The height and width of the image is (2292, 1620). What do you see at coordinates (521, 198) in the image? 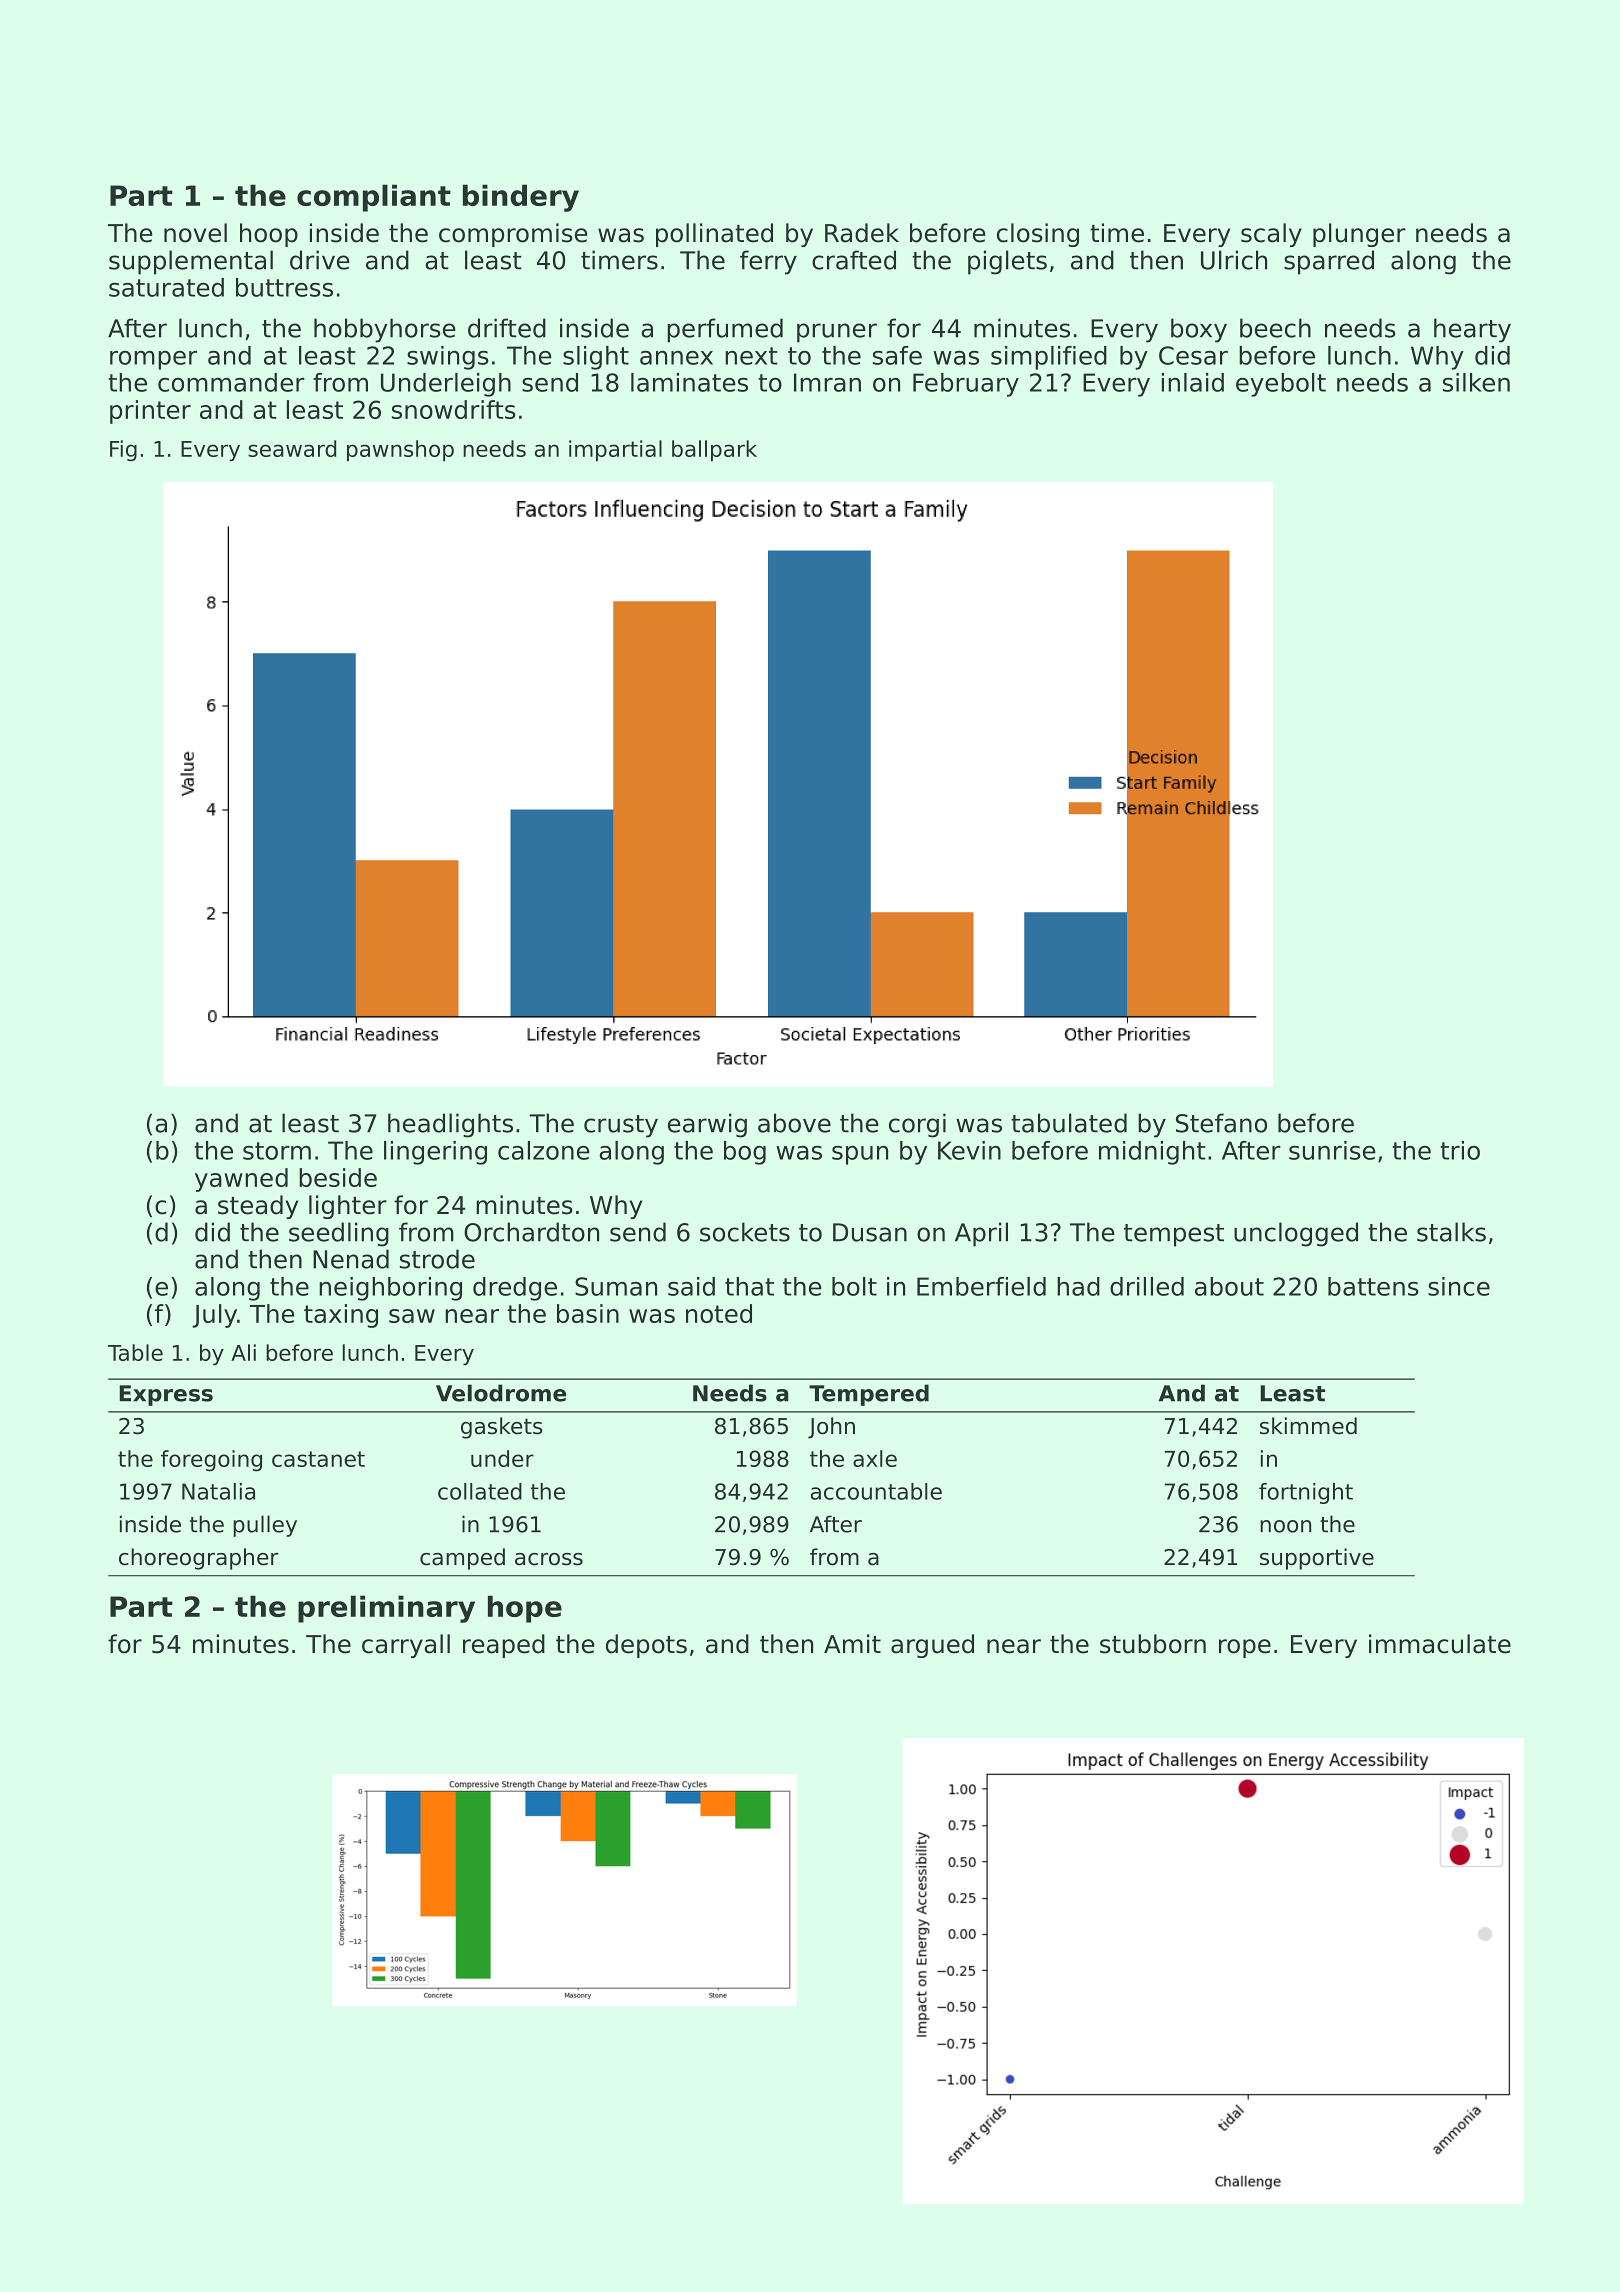
I see `bindery` at bounding box center [521, 198].
